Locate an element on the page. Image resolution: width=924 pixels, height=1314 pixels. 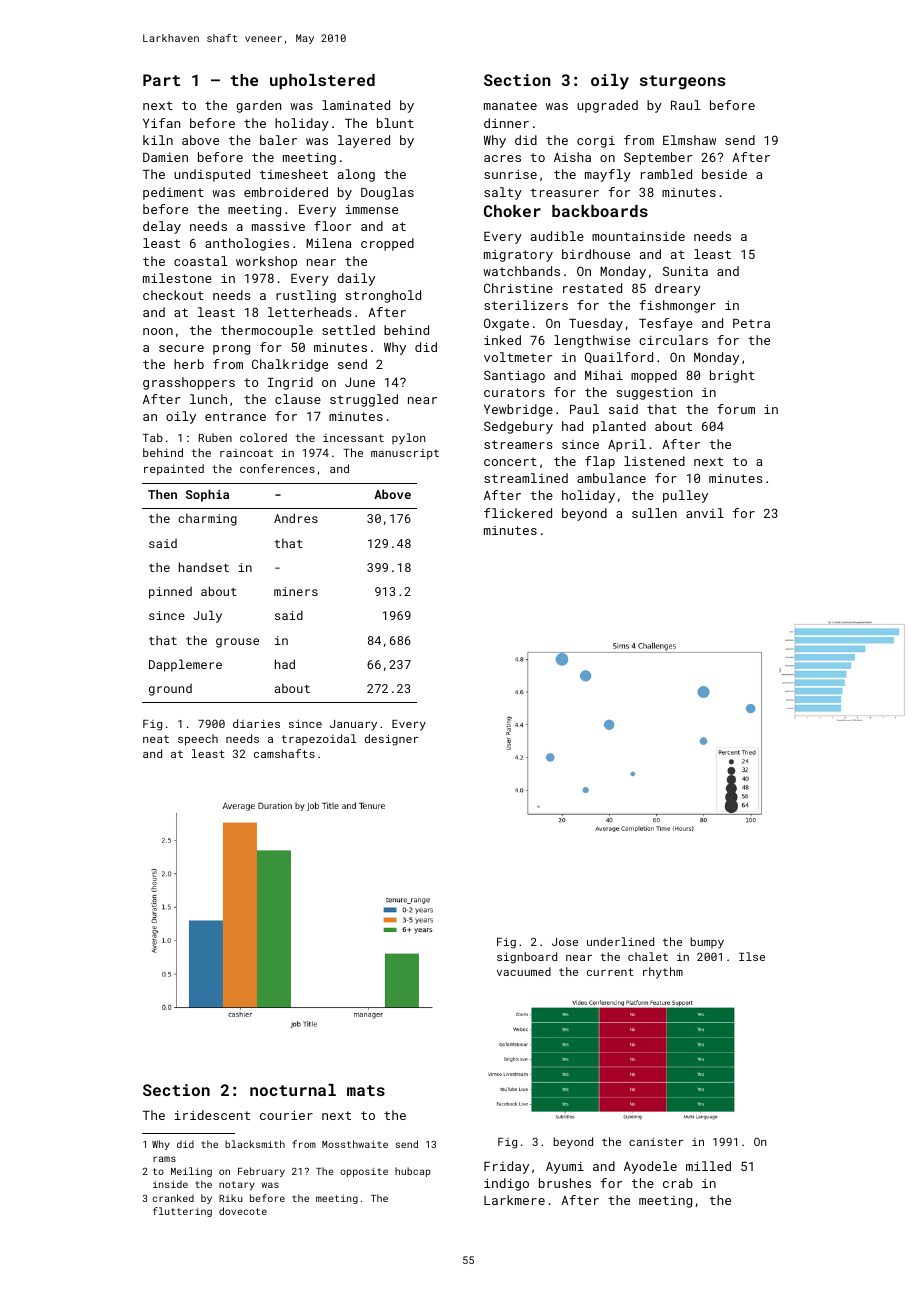
repainted is located at coordinates (174, 470).
